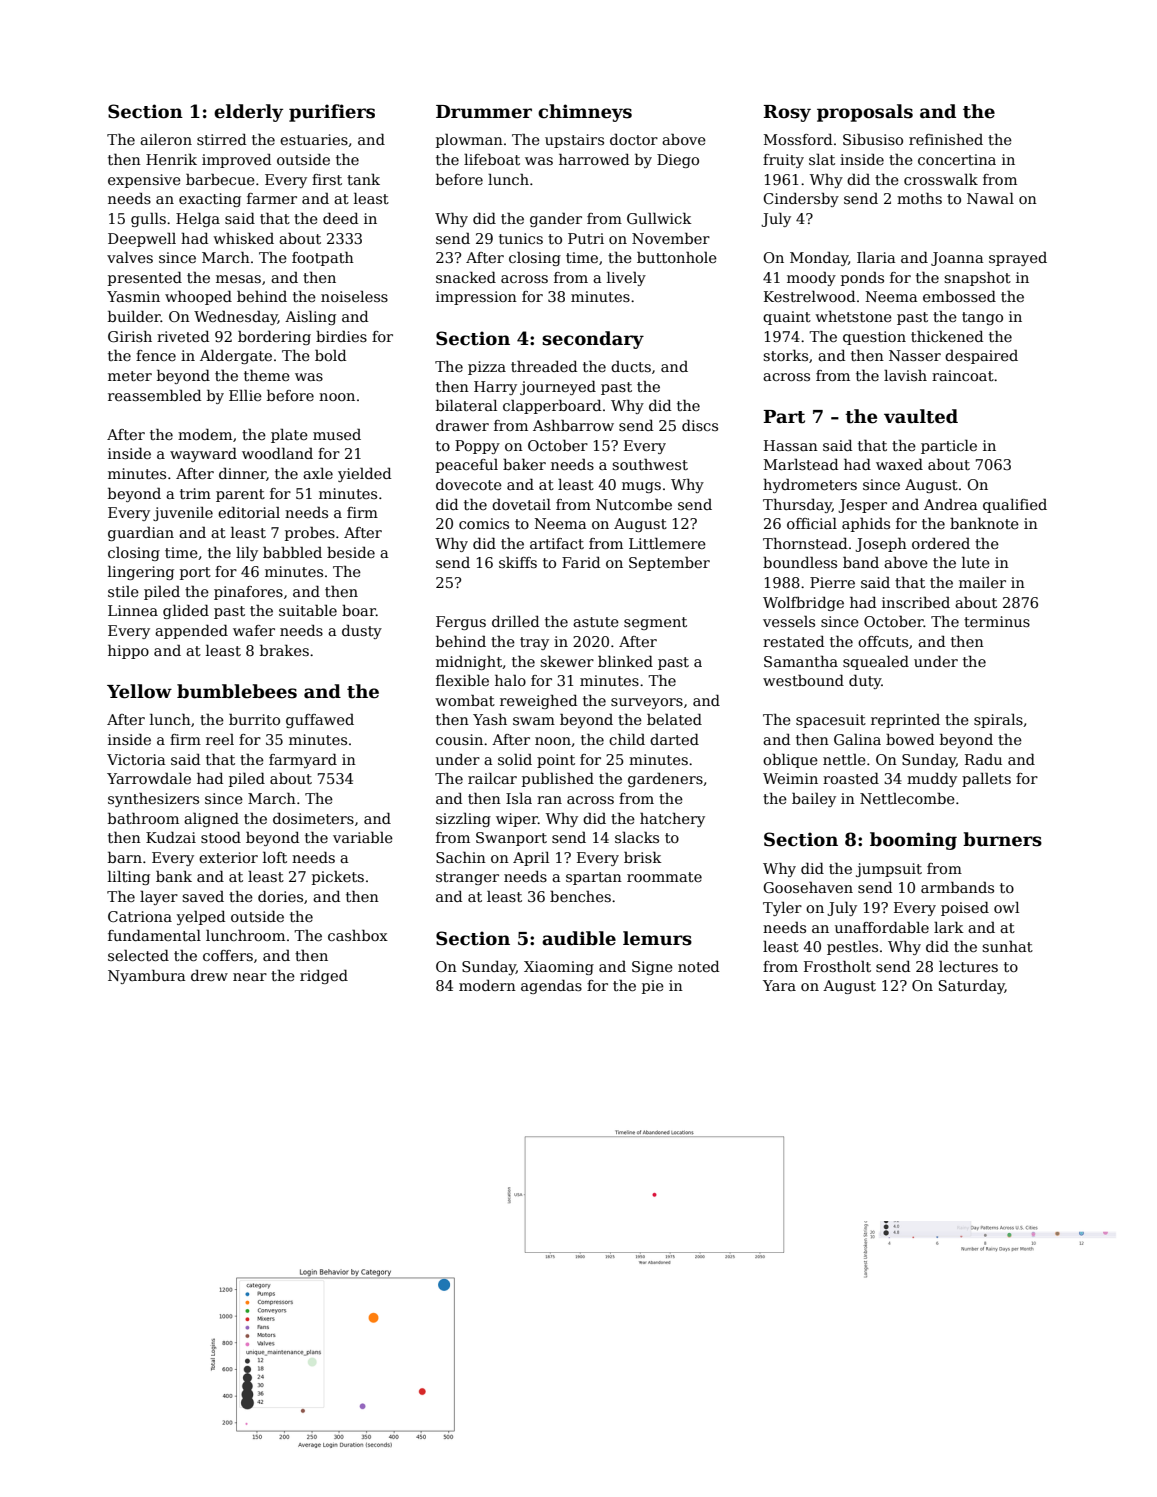  What do you see at coordinates (782, 909) in the screenshot?
I see `Tyler` at bounding box center [782, 909].
